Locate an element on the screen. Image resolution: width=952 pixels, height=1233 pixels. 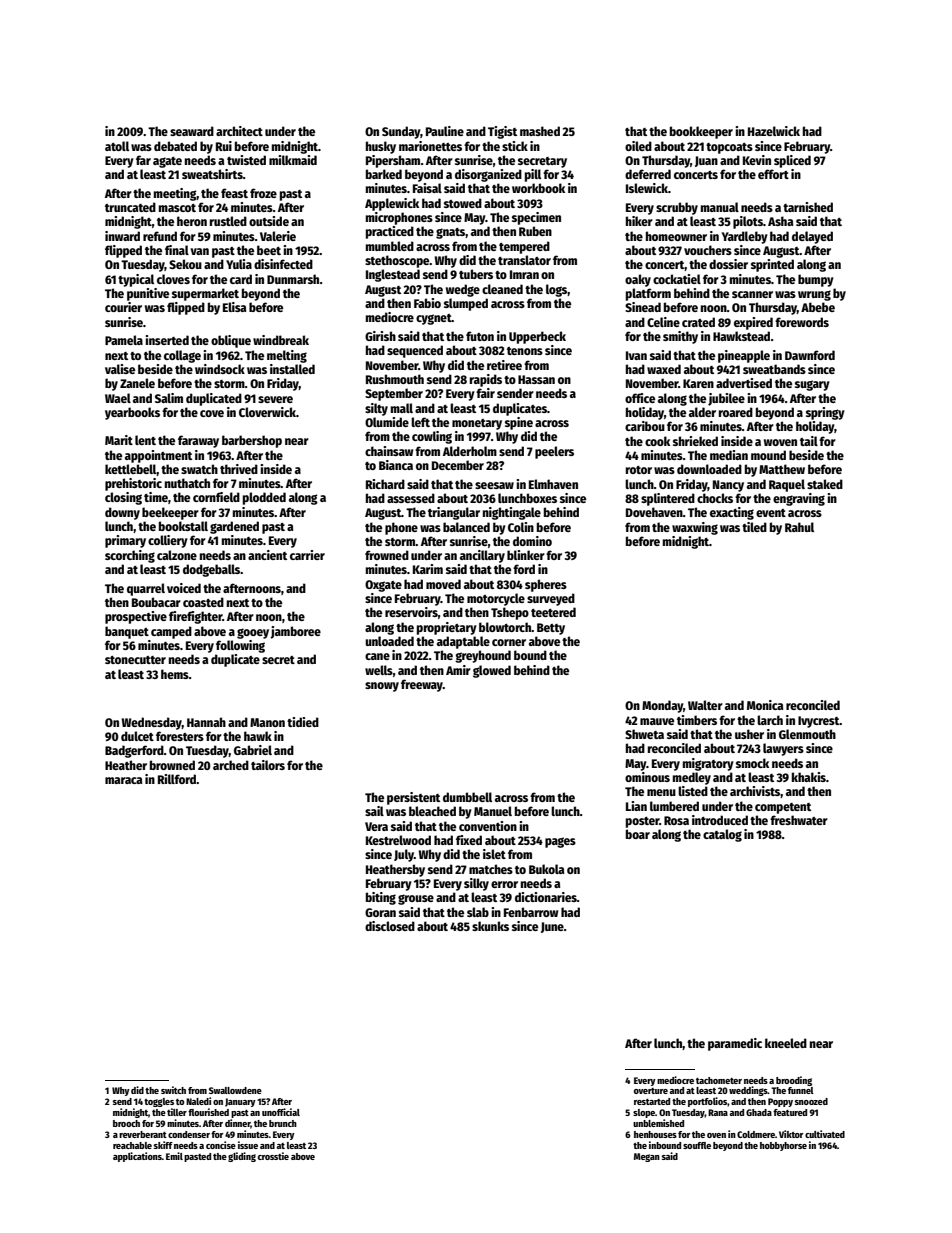
waxwing is located at coordinates (695, 528).
